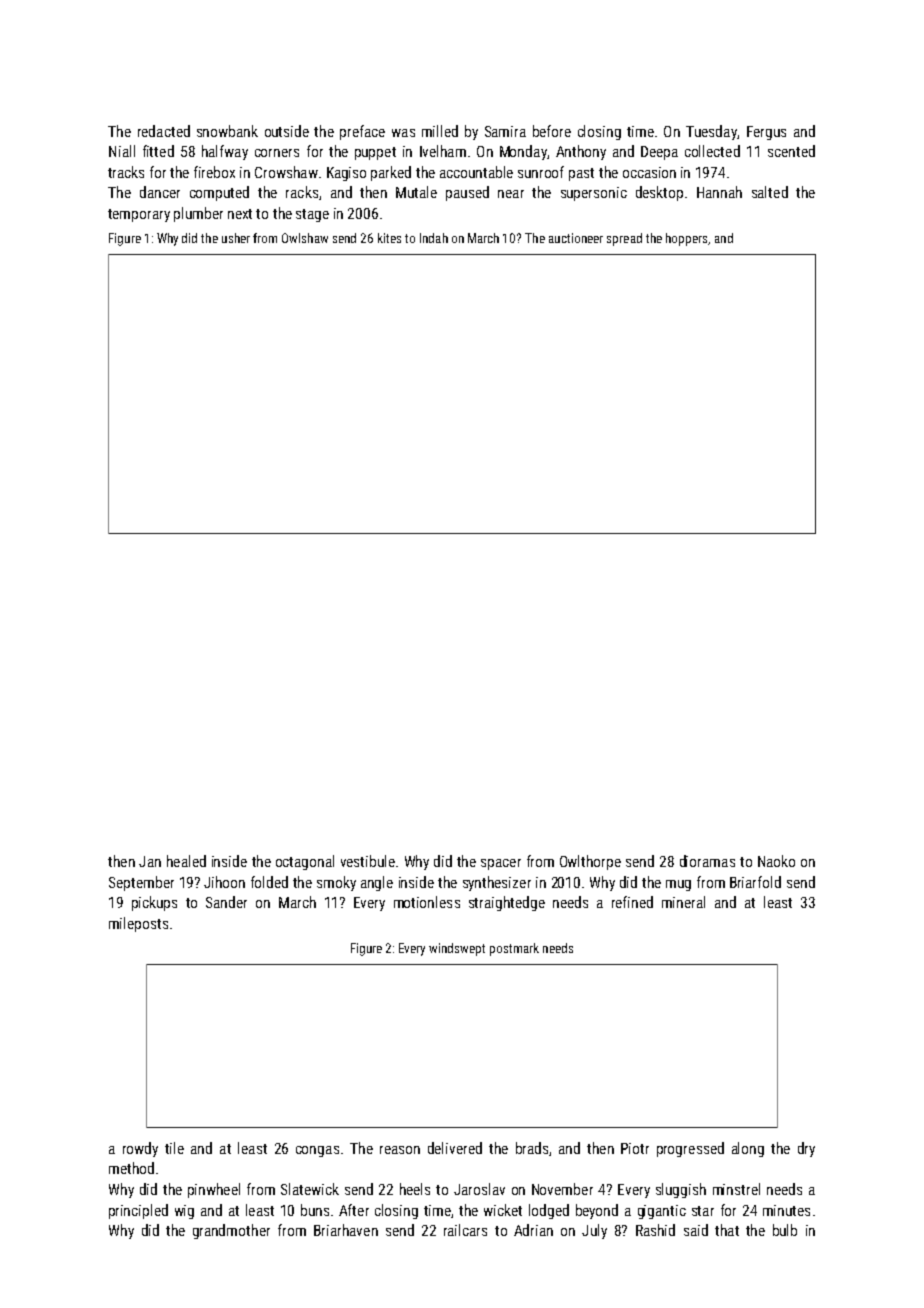  I want to click on temporary, so click(139, 215).
